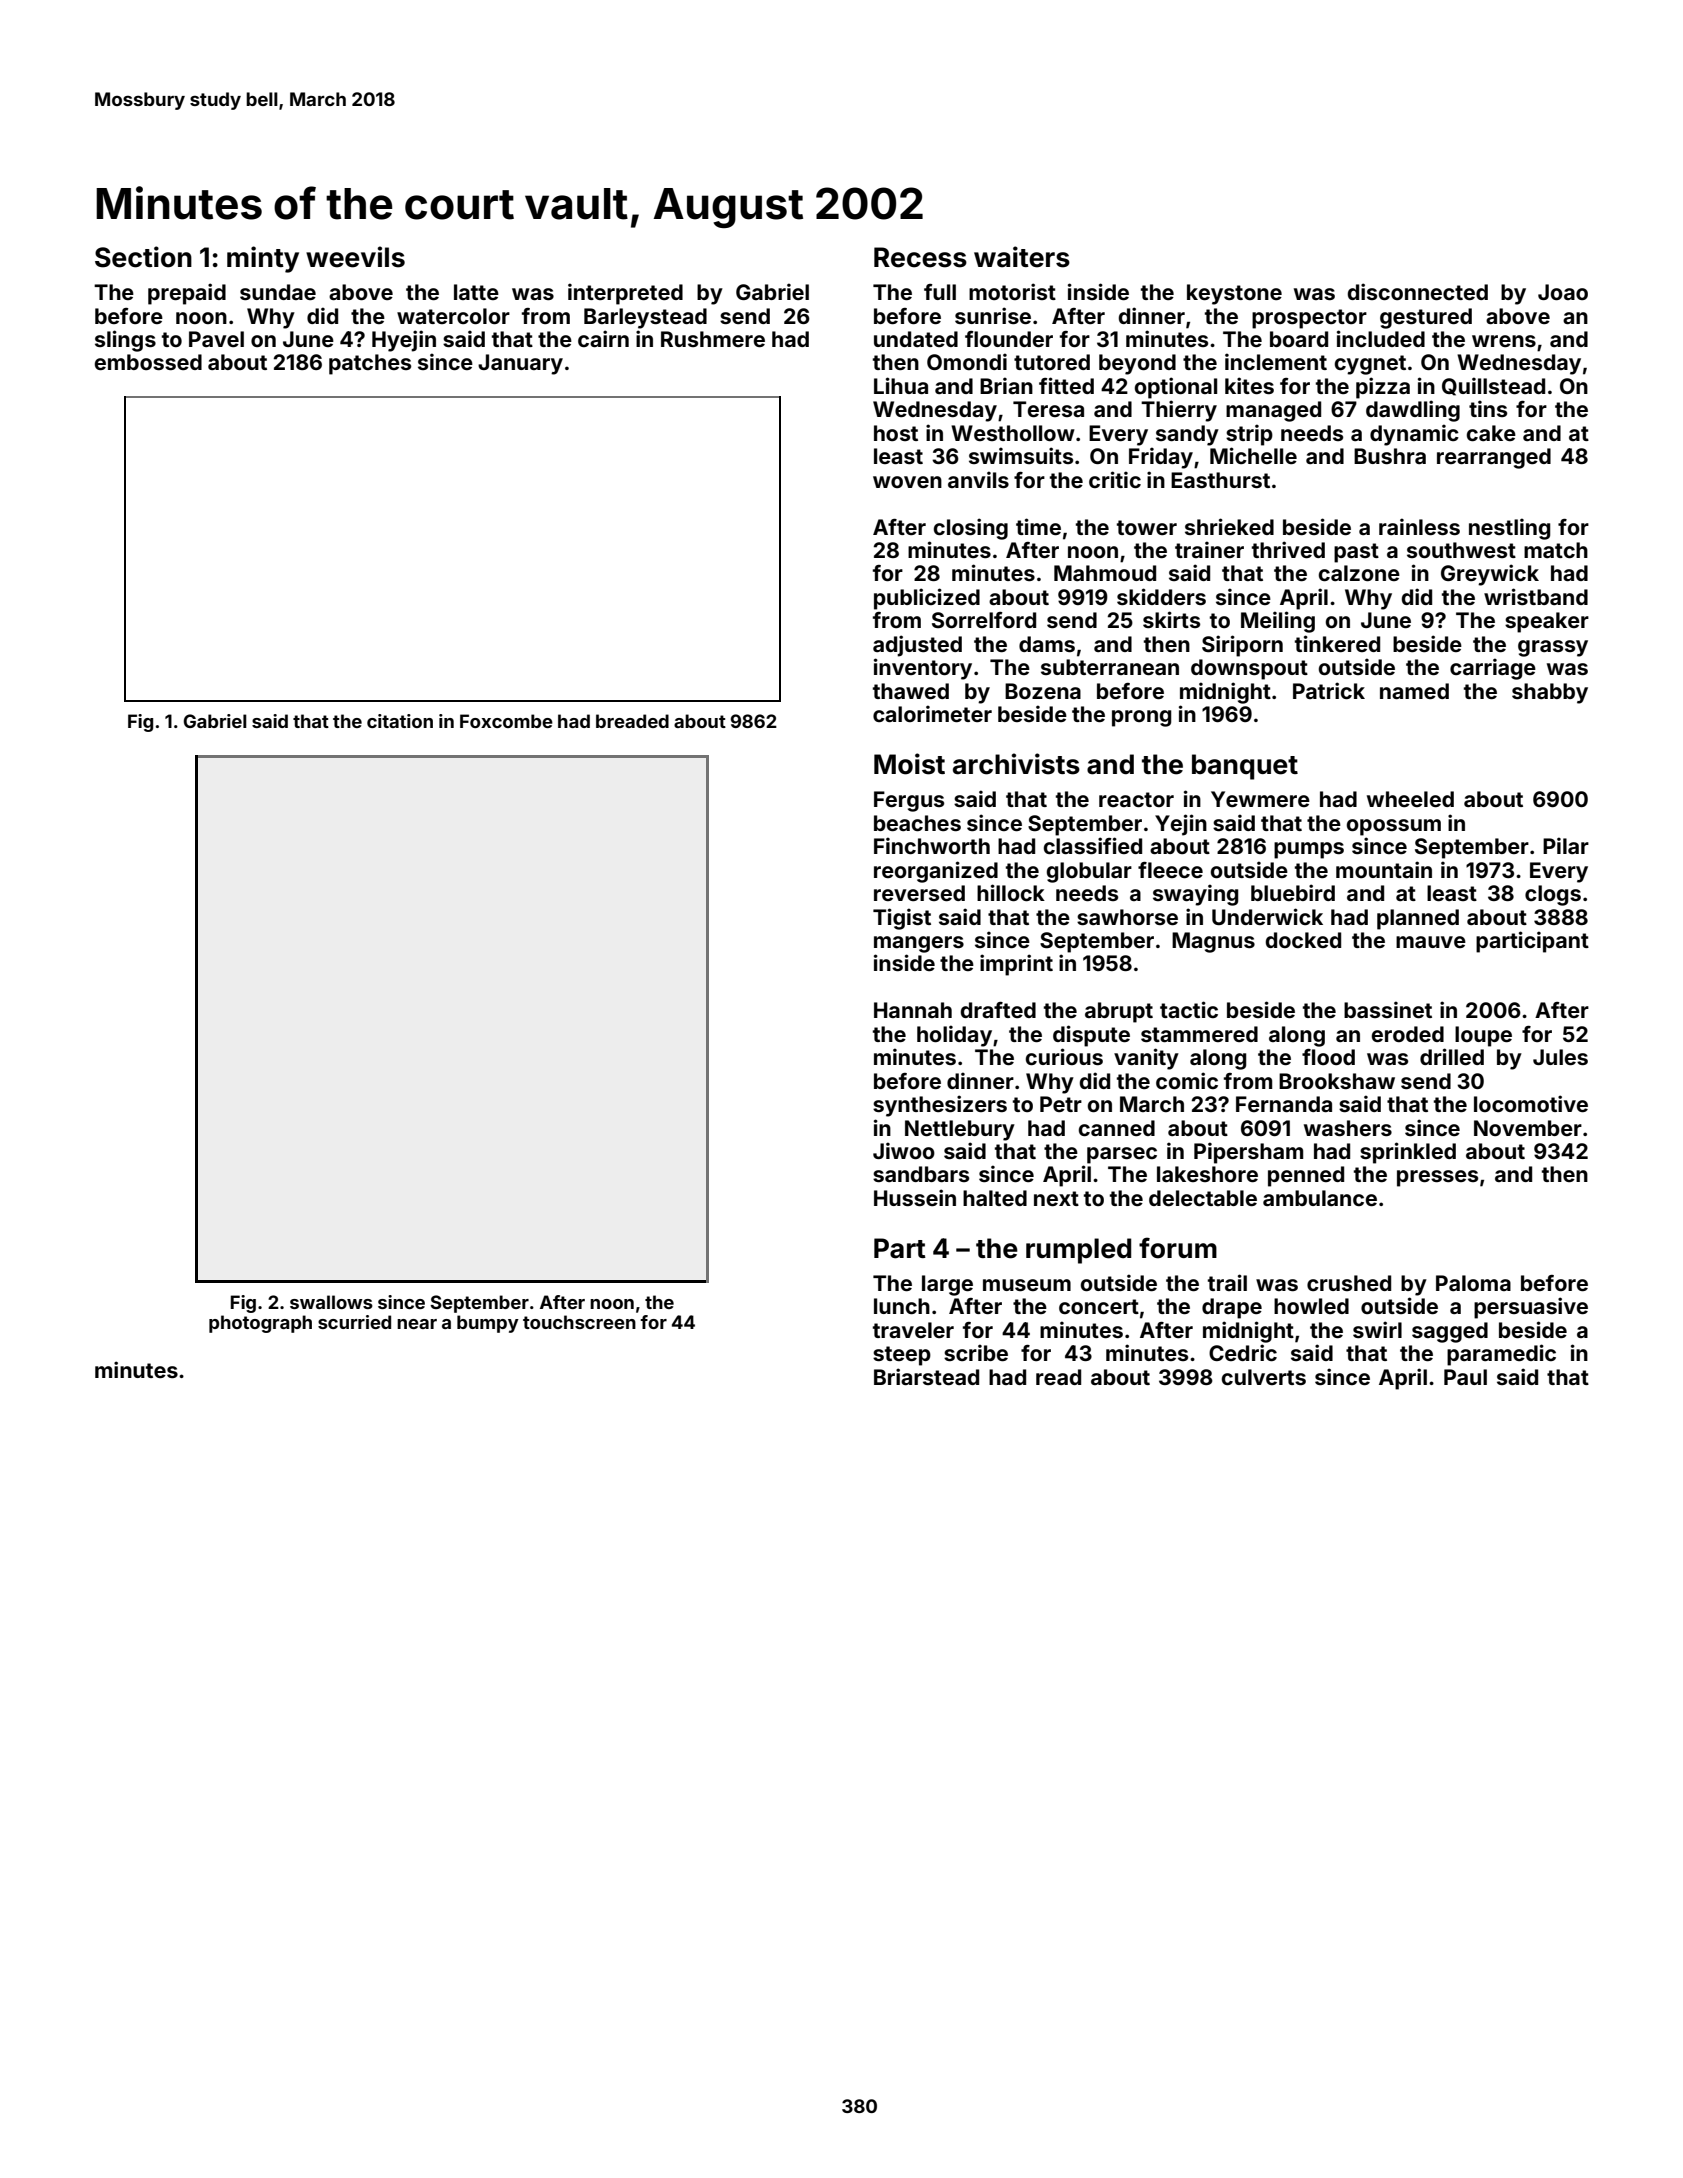 The width and height of the screenshot is (1683, 2178). Describe the element at coordinates (1066, 385) in the screenshot. I see `fitted` at that location.
